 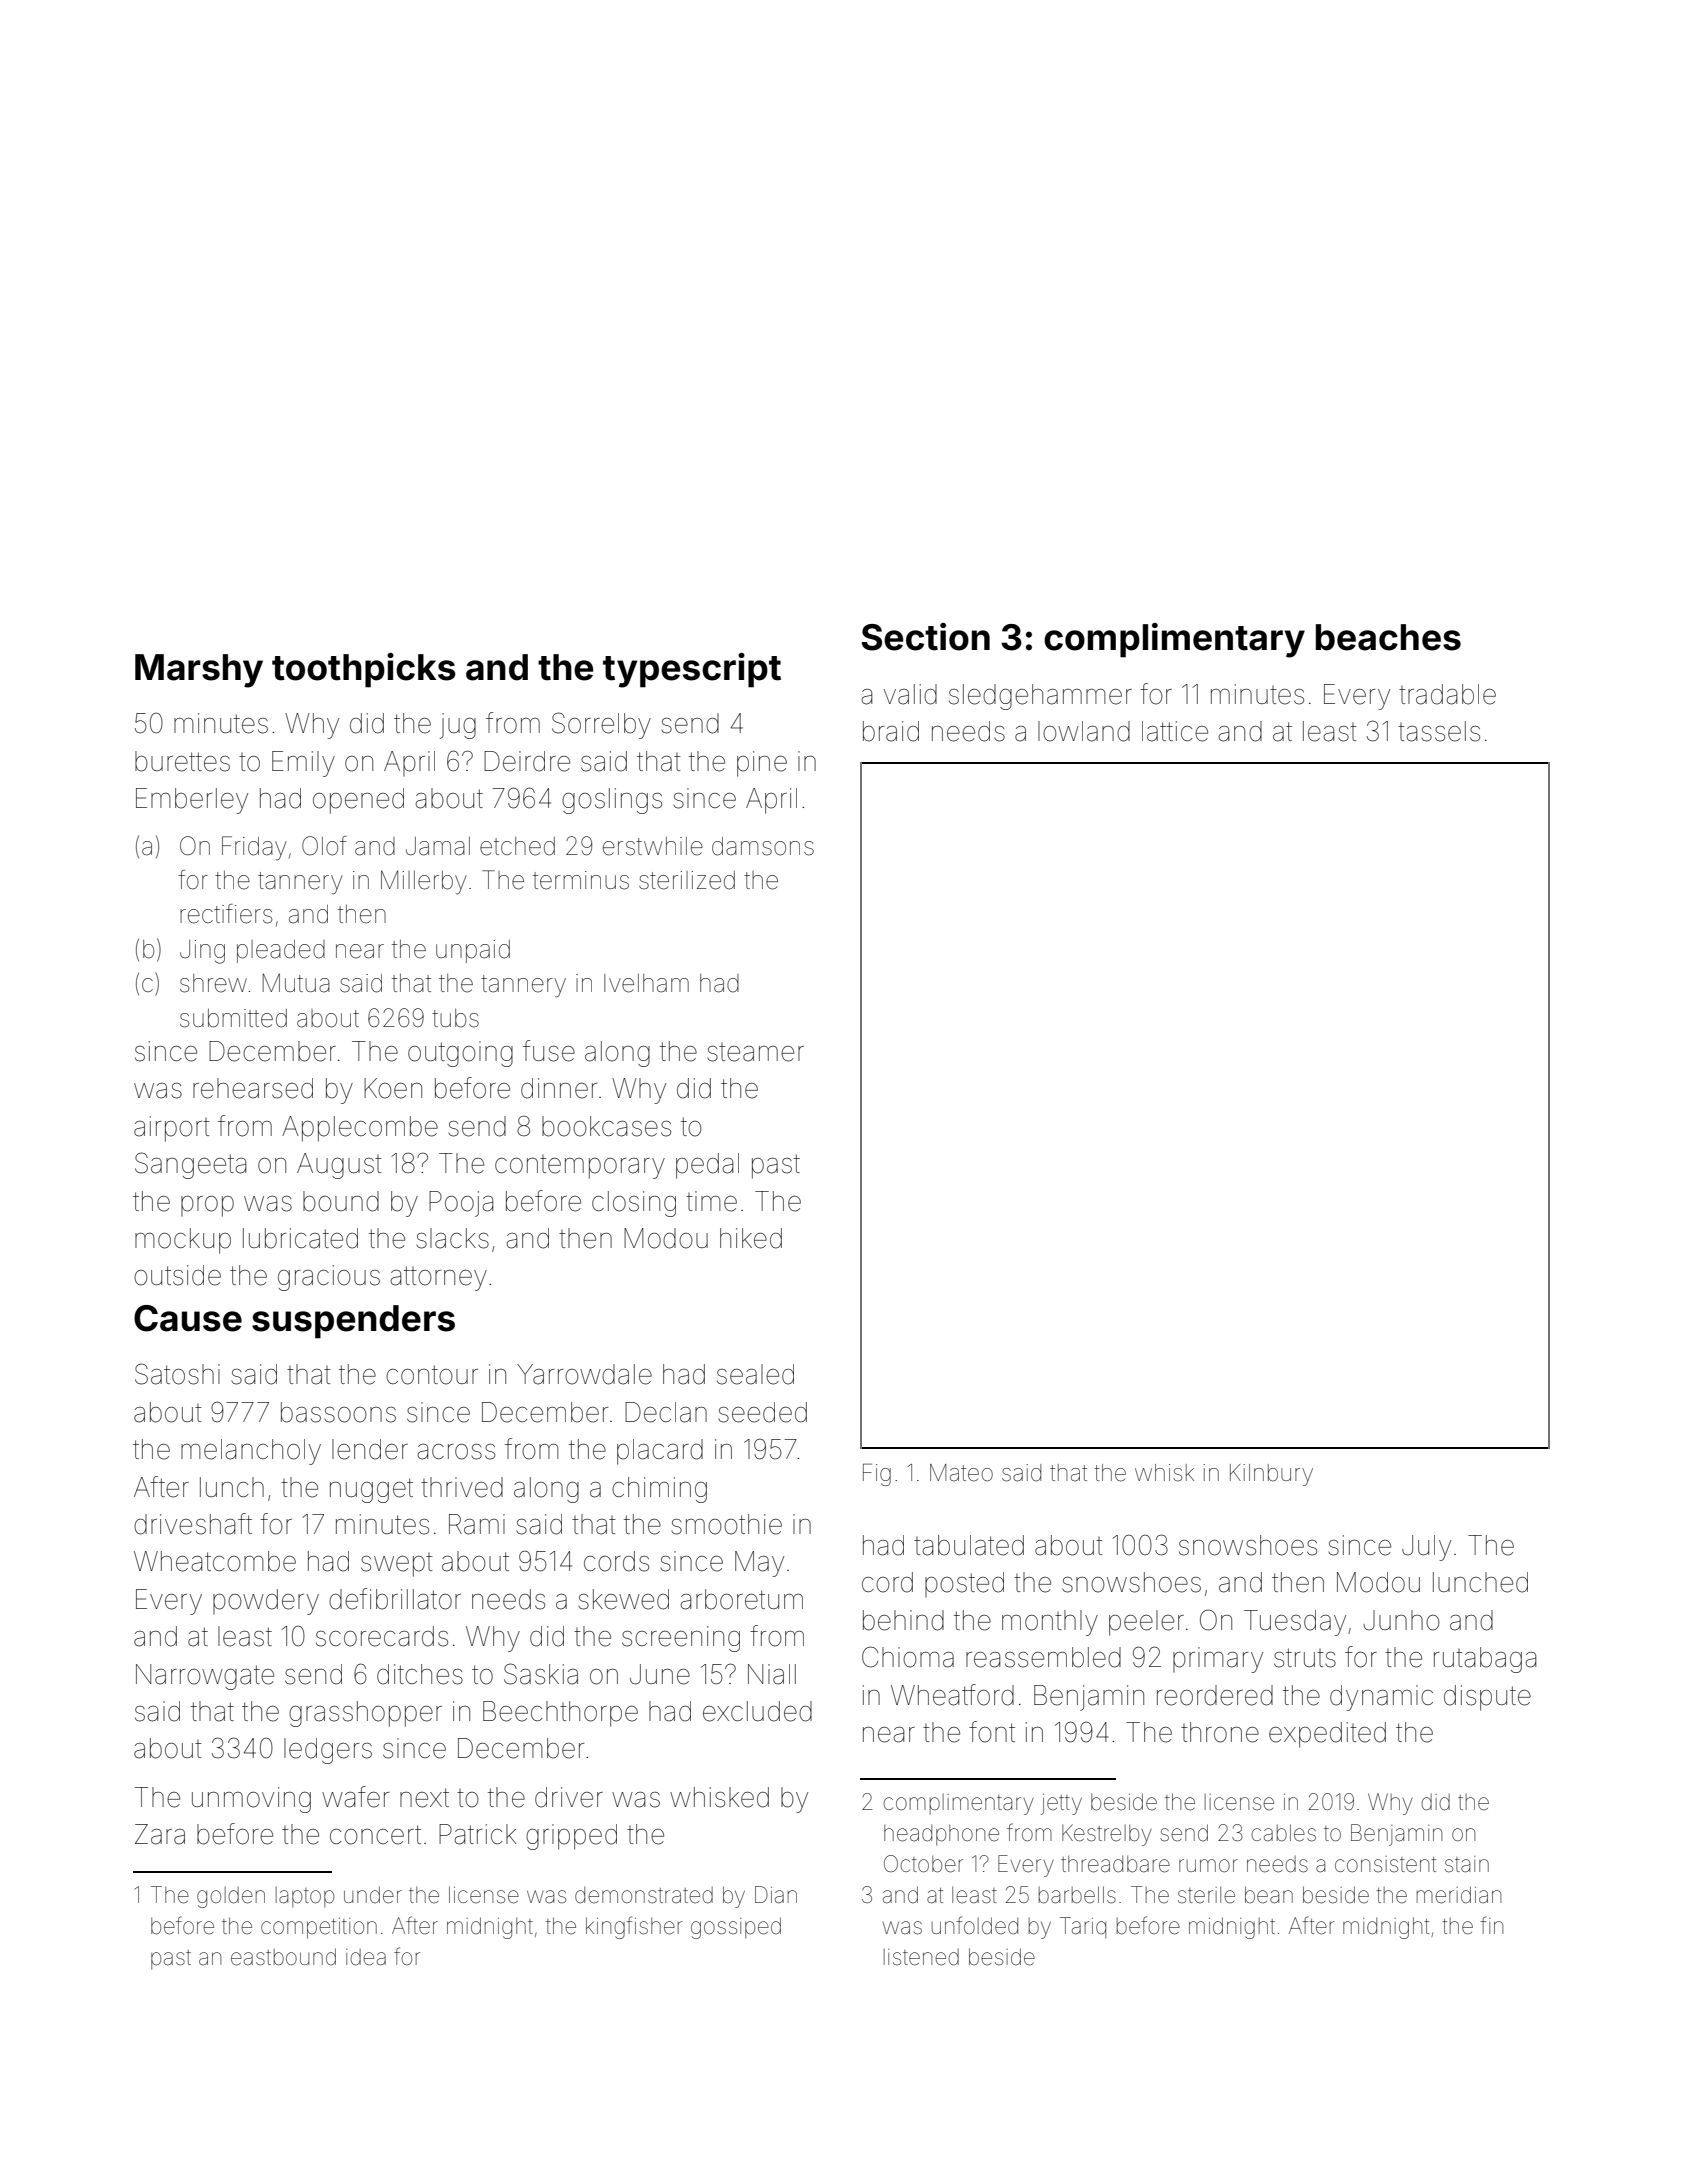 What do you see at coordinates (461, 1204) in the screenshot?
I see `Pooja` at bounding box center [461, 1204].
